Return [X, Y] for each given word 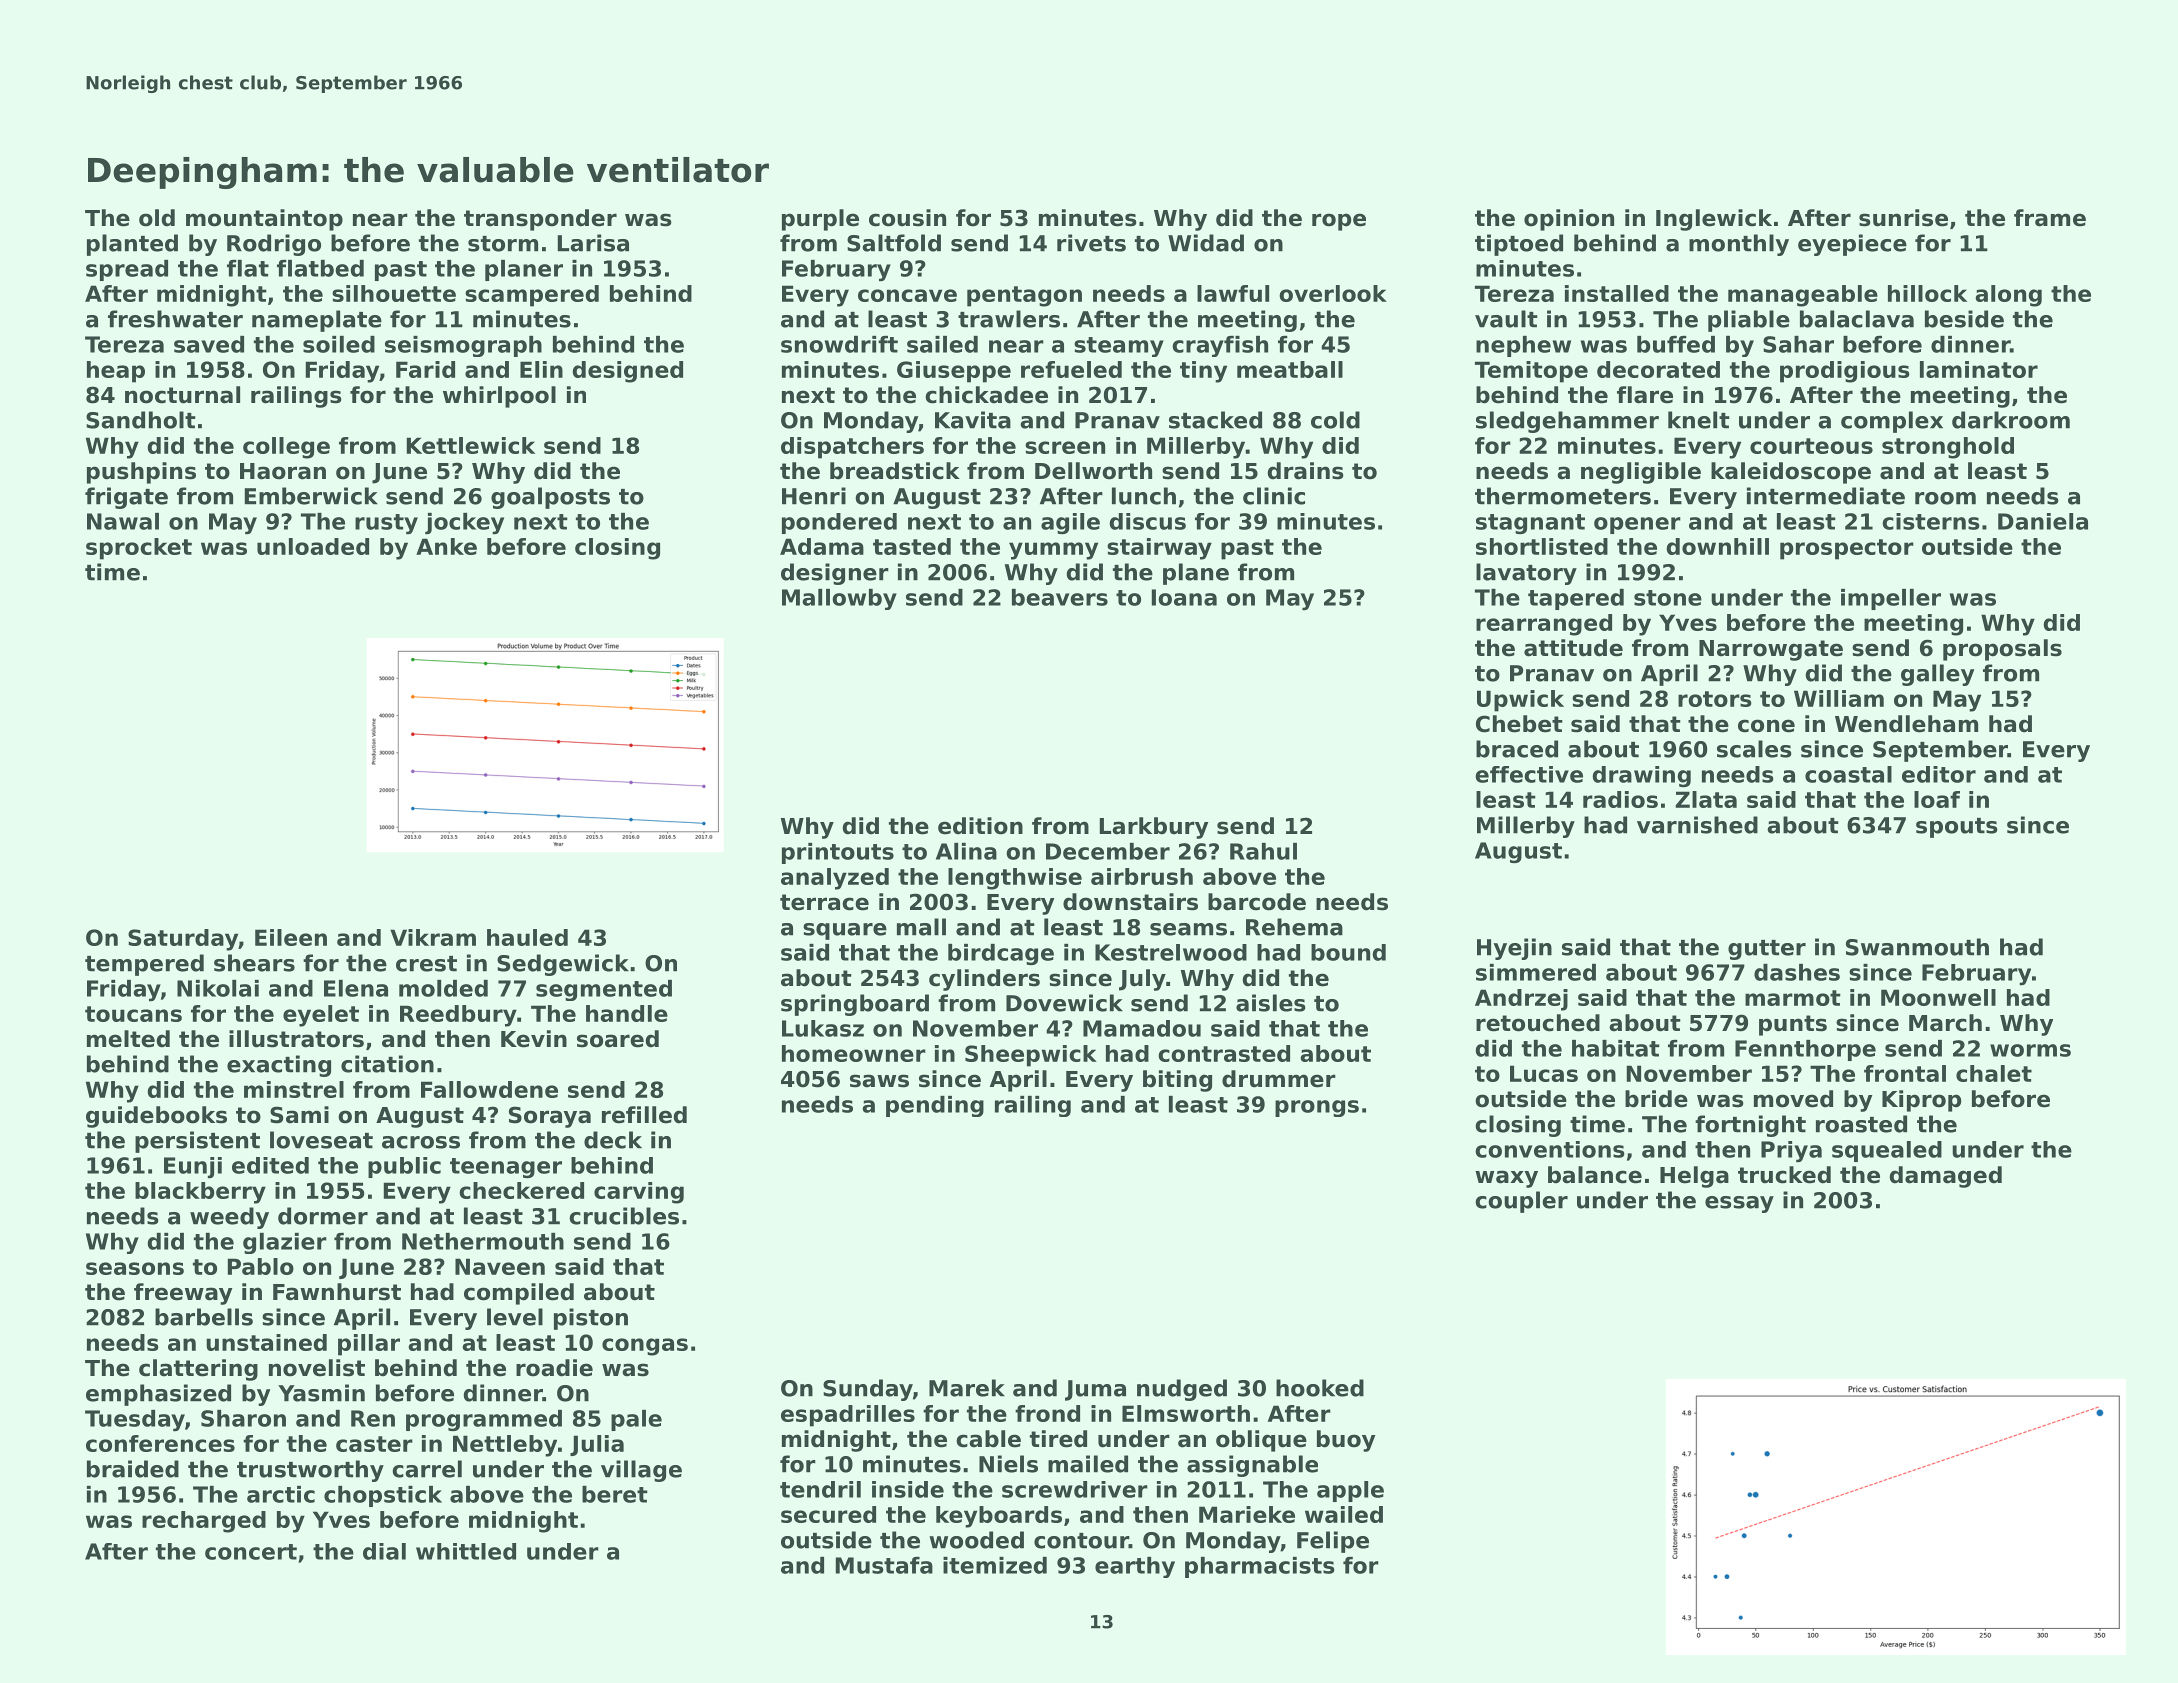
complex [1892, 422]
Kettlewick [471, 445]
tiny [1203, 372]
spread [127, 270]
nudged [1182, 1390]
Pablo [261, 1266]
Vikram [433, 937]
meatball [1290, 369]
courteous [1811, 446]
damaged [1946, 1177]
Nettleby [505, 1446]
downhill [1718, 546]
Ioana [1184, 597]
